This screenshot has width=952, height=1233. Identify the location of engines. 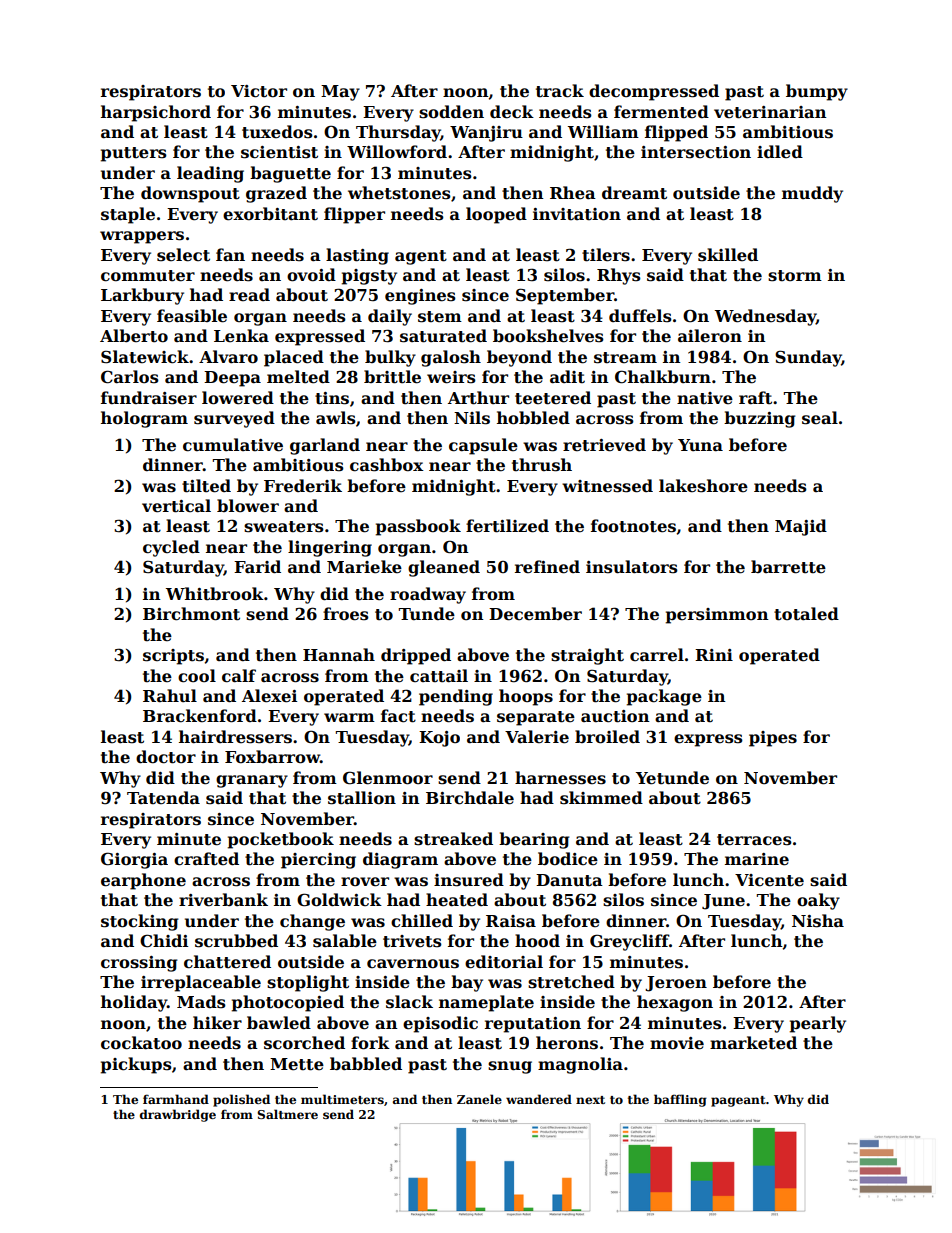
(420, 297).
